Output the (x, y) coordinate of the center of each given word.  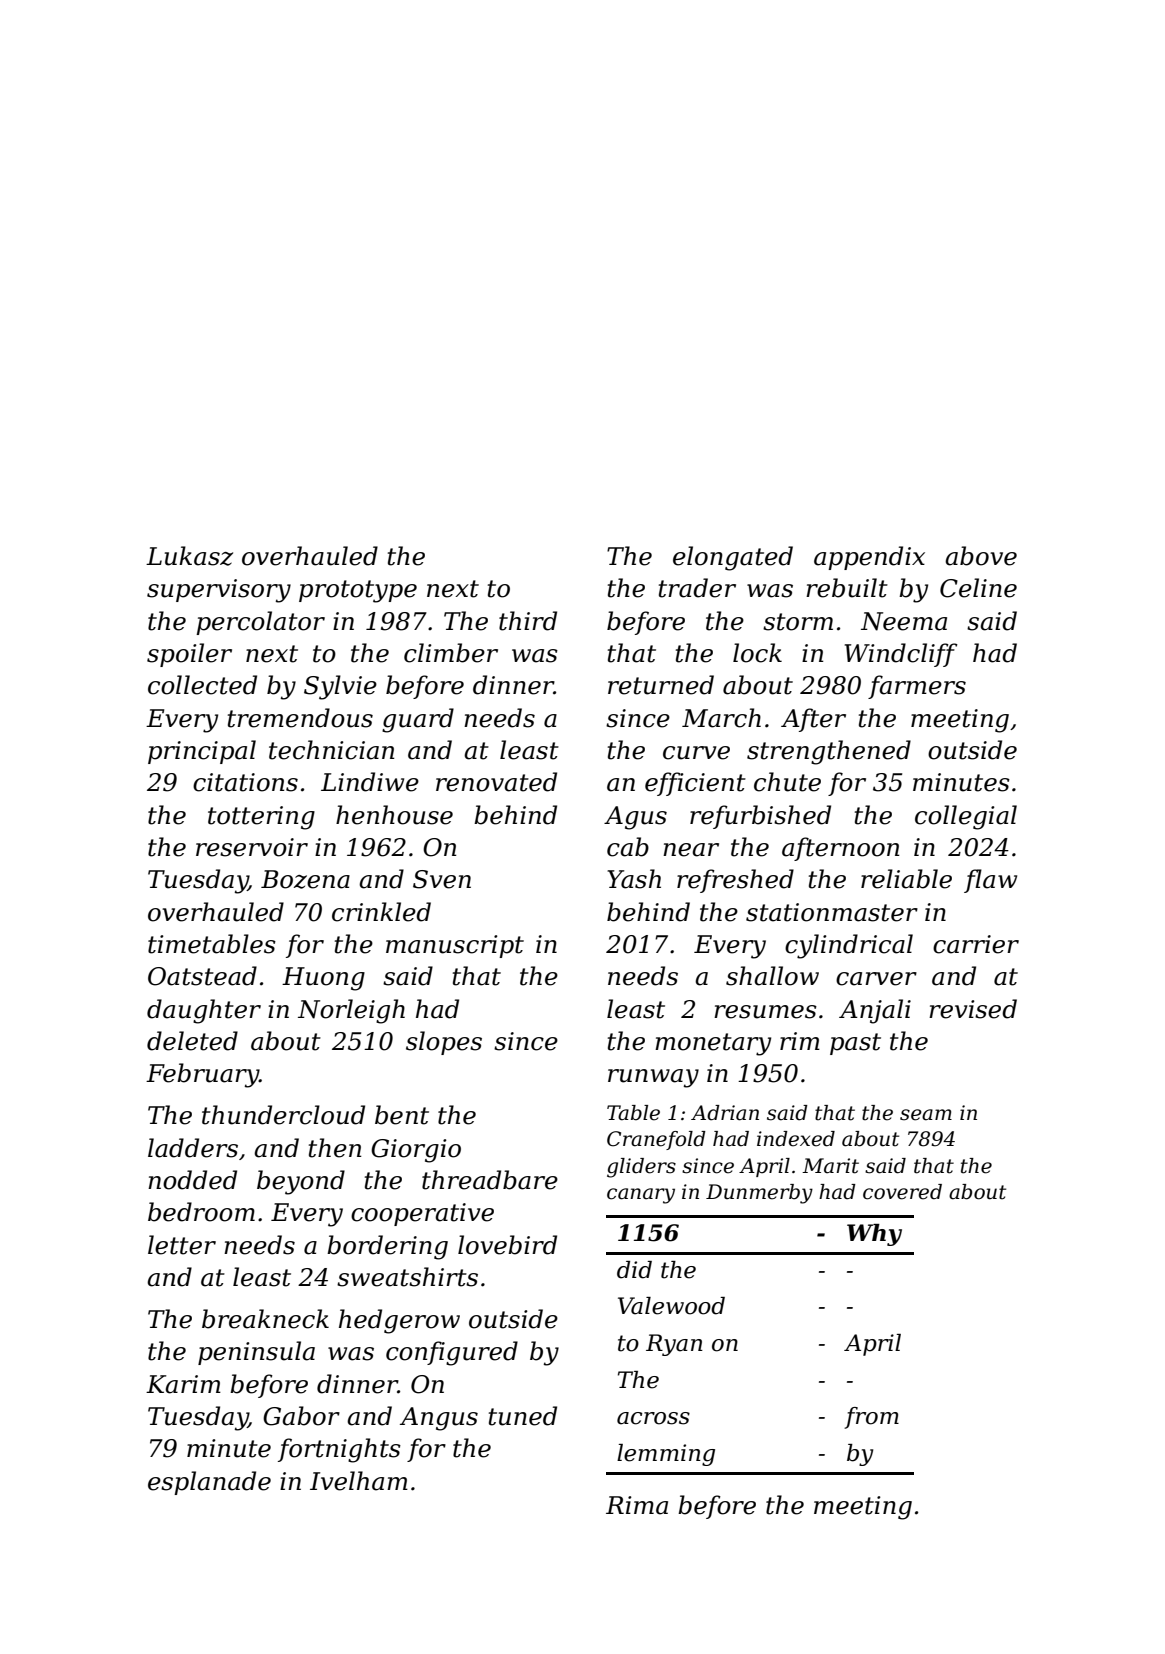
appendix (869, 558)
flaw (990, 881)
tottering (261, 818)
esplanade (209, 1483)
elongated (733, 558)
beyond (301, 1182)
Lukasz (189, 556)
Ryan (674, 1345)
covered (902, 1192)
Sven (442, 879)
